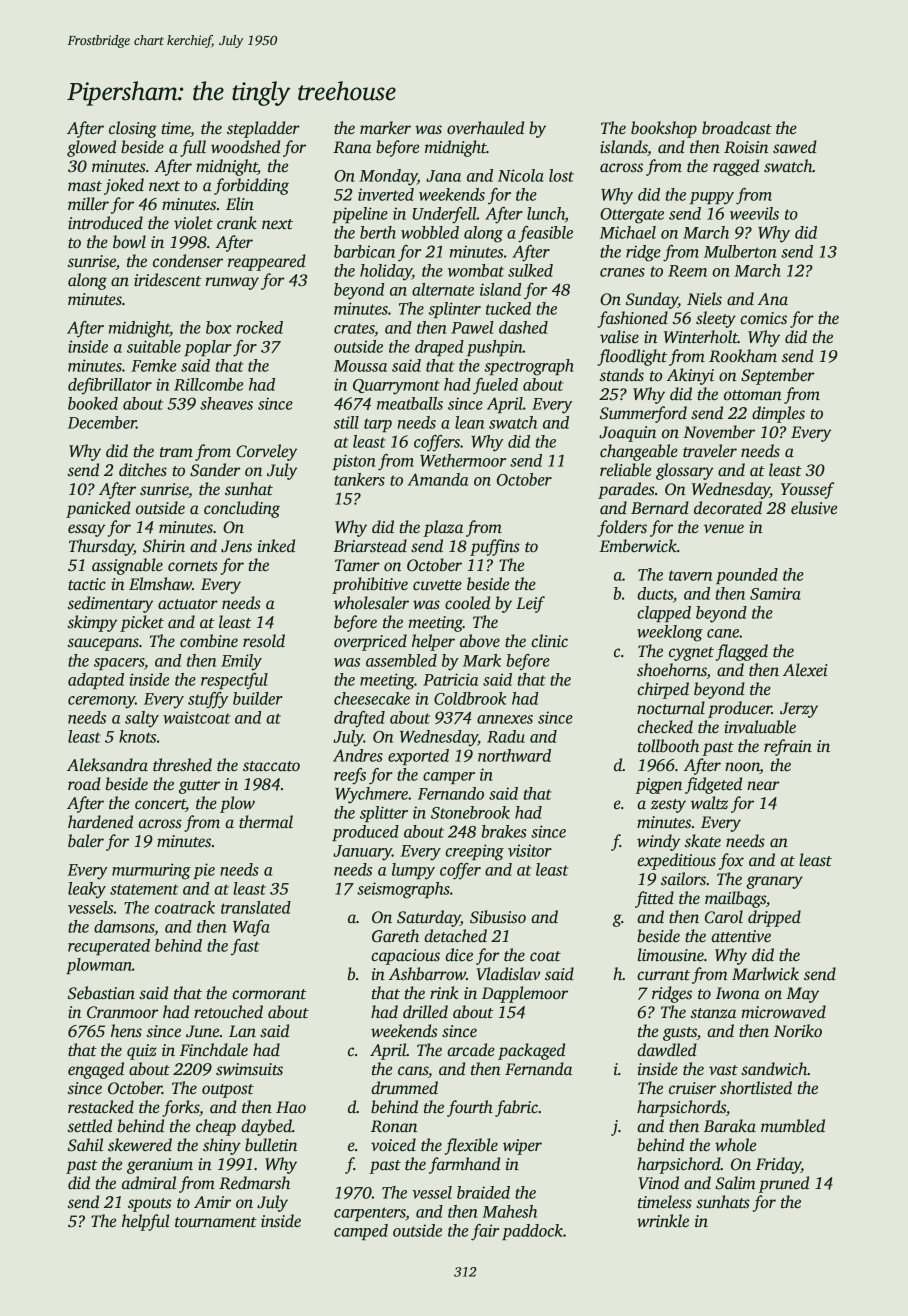 The height and width of the image is (1316, 908). What do you see at coordinates (266, 822) in the image?
I see `thermal` at bounding box center [266, 822].
